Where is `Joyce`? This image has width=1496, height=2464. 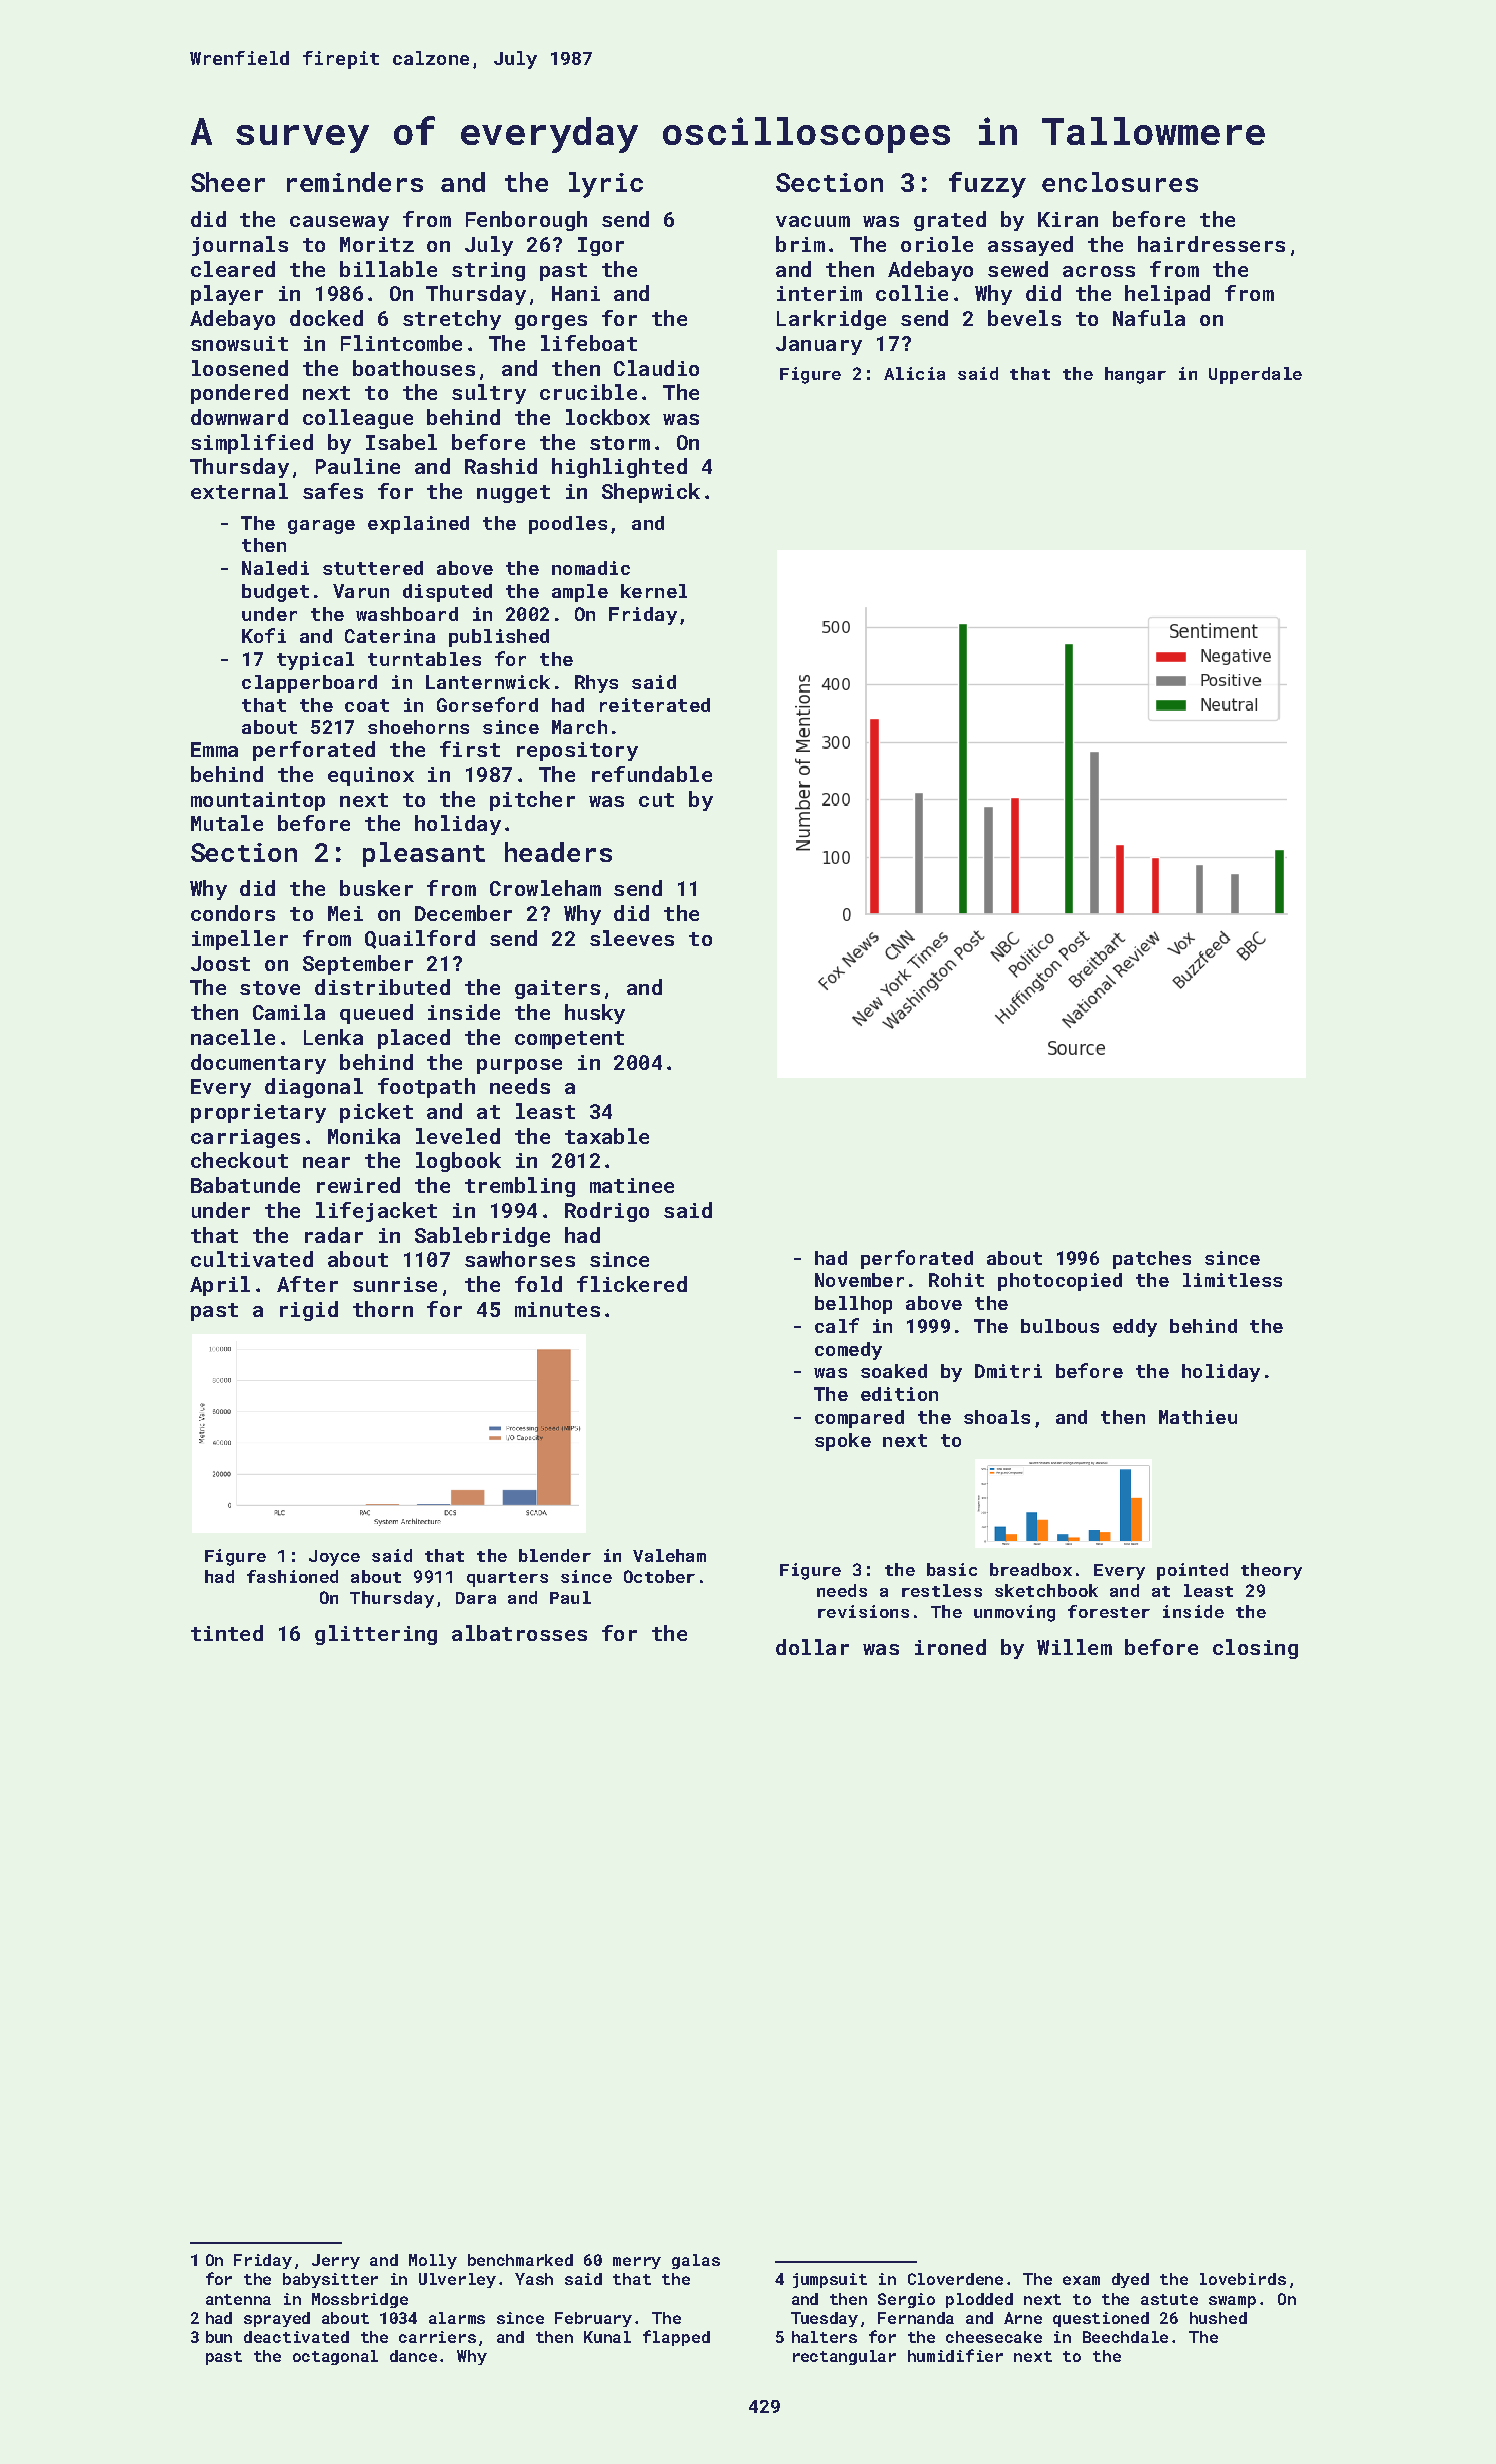
Joyce is located at coordinates (334, 1558).
